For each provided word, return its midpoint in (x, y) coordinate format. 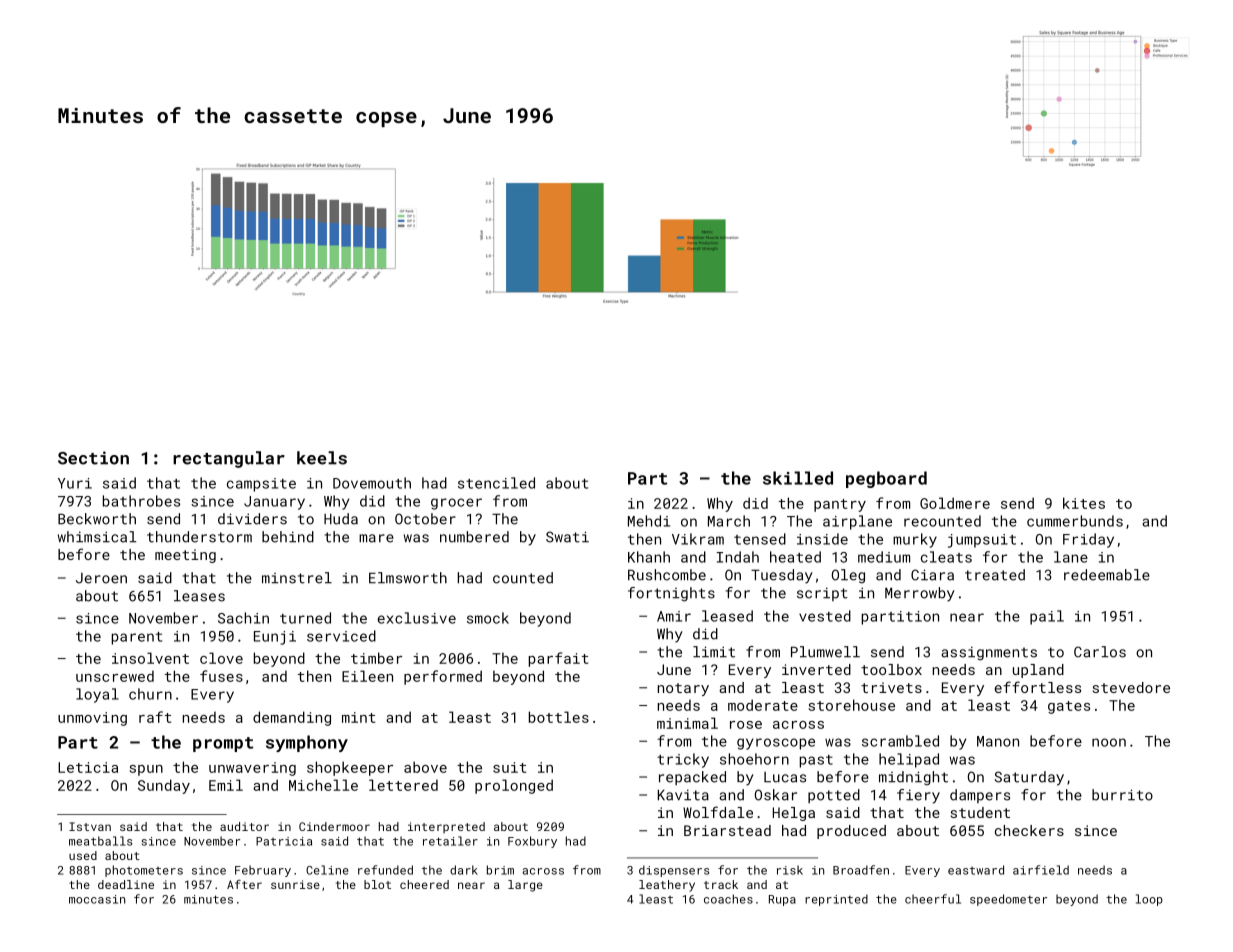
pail (1047, 617)
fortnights (671, 594)
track (721, 884)
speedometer (1008, 900)
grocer (456, 504)
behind (288, 537)
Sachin (243, 618)
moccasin (97, 899)
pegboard (886, 479)
